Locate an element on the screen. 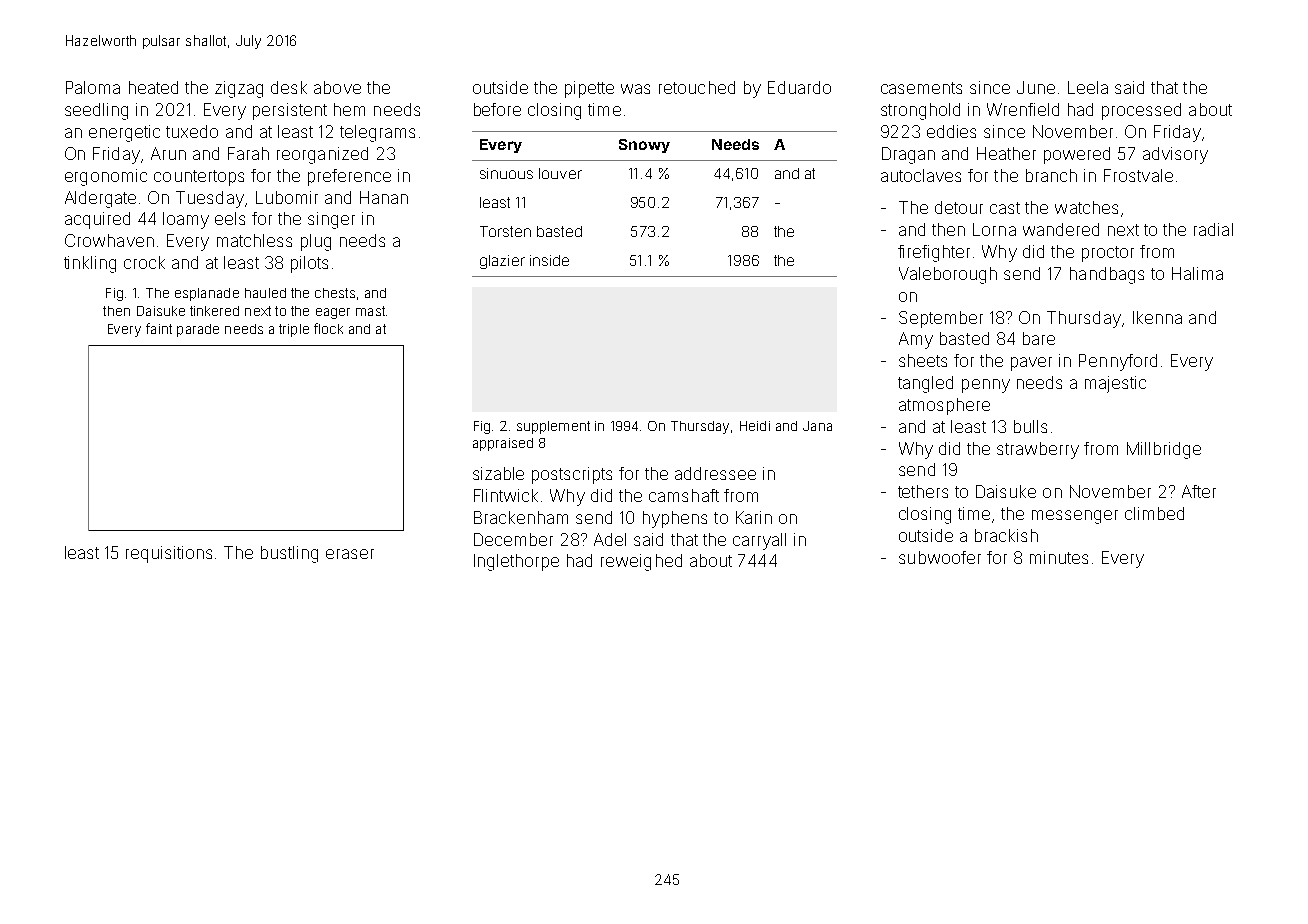 Image resolution: width=1308 pixels, height=924 pixels. Millbridge is located at coordinates (1164, 450).
